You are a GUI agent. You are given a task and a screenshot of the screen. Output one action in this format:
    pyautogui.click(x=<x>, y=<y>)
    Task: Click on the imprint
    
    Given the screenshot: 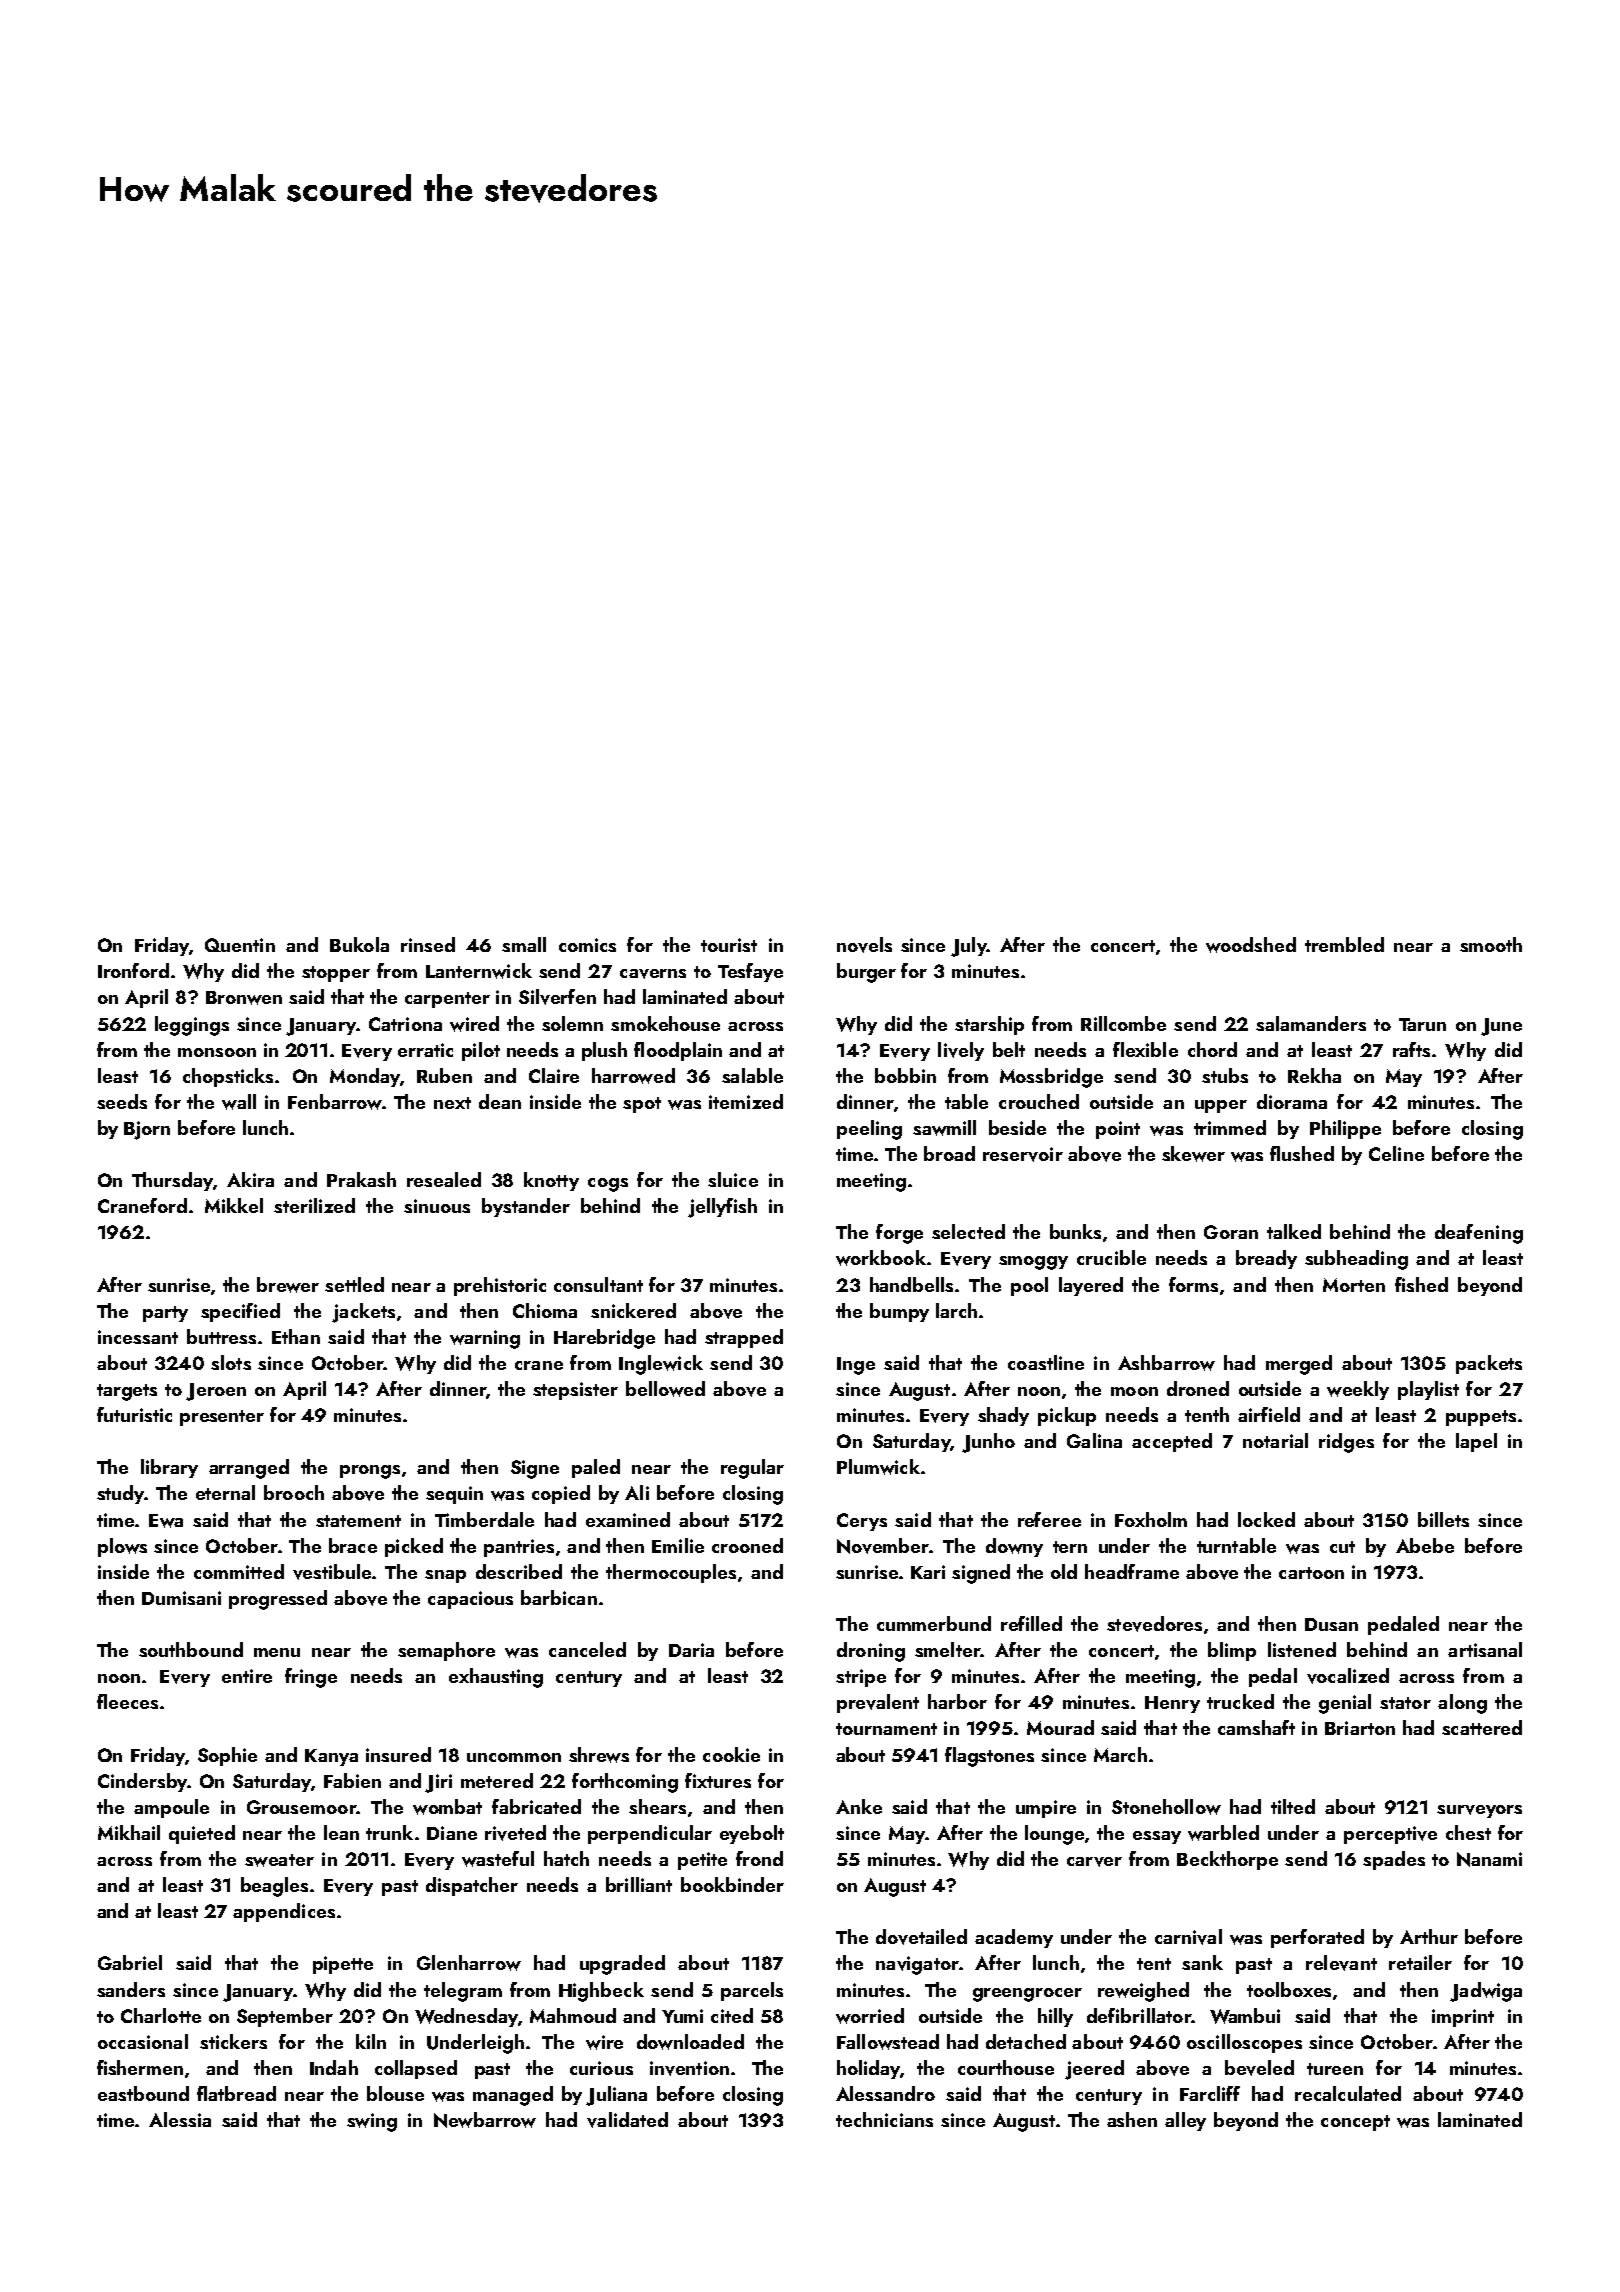 What is the action you would take?
    pyautogui.click(x=1463, y=2018)
